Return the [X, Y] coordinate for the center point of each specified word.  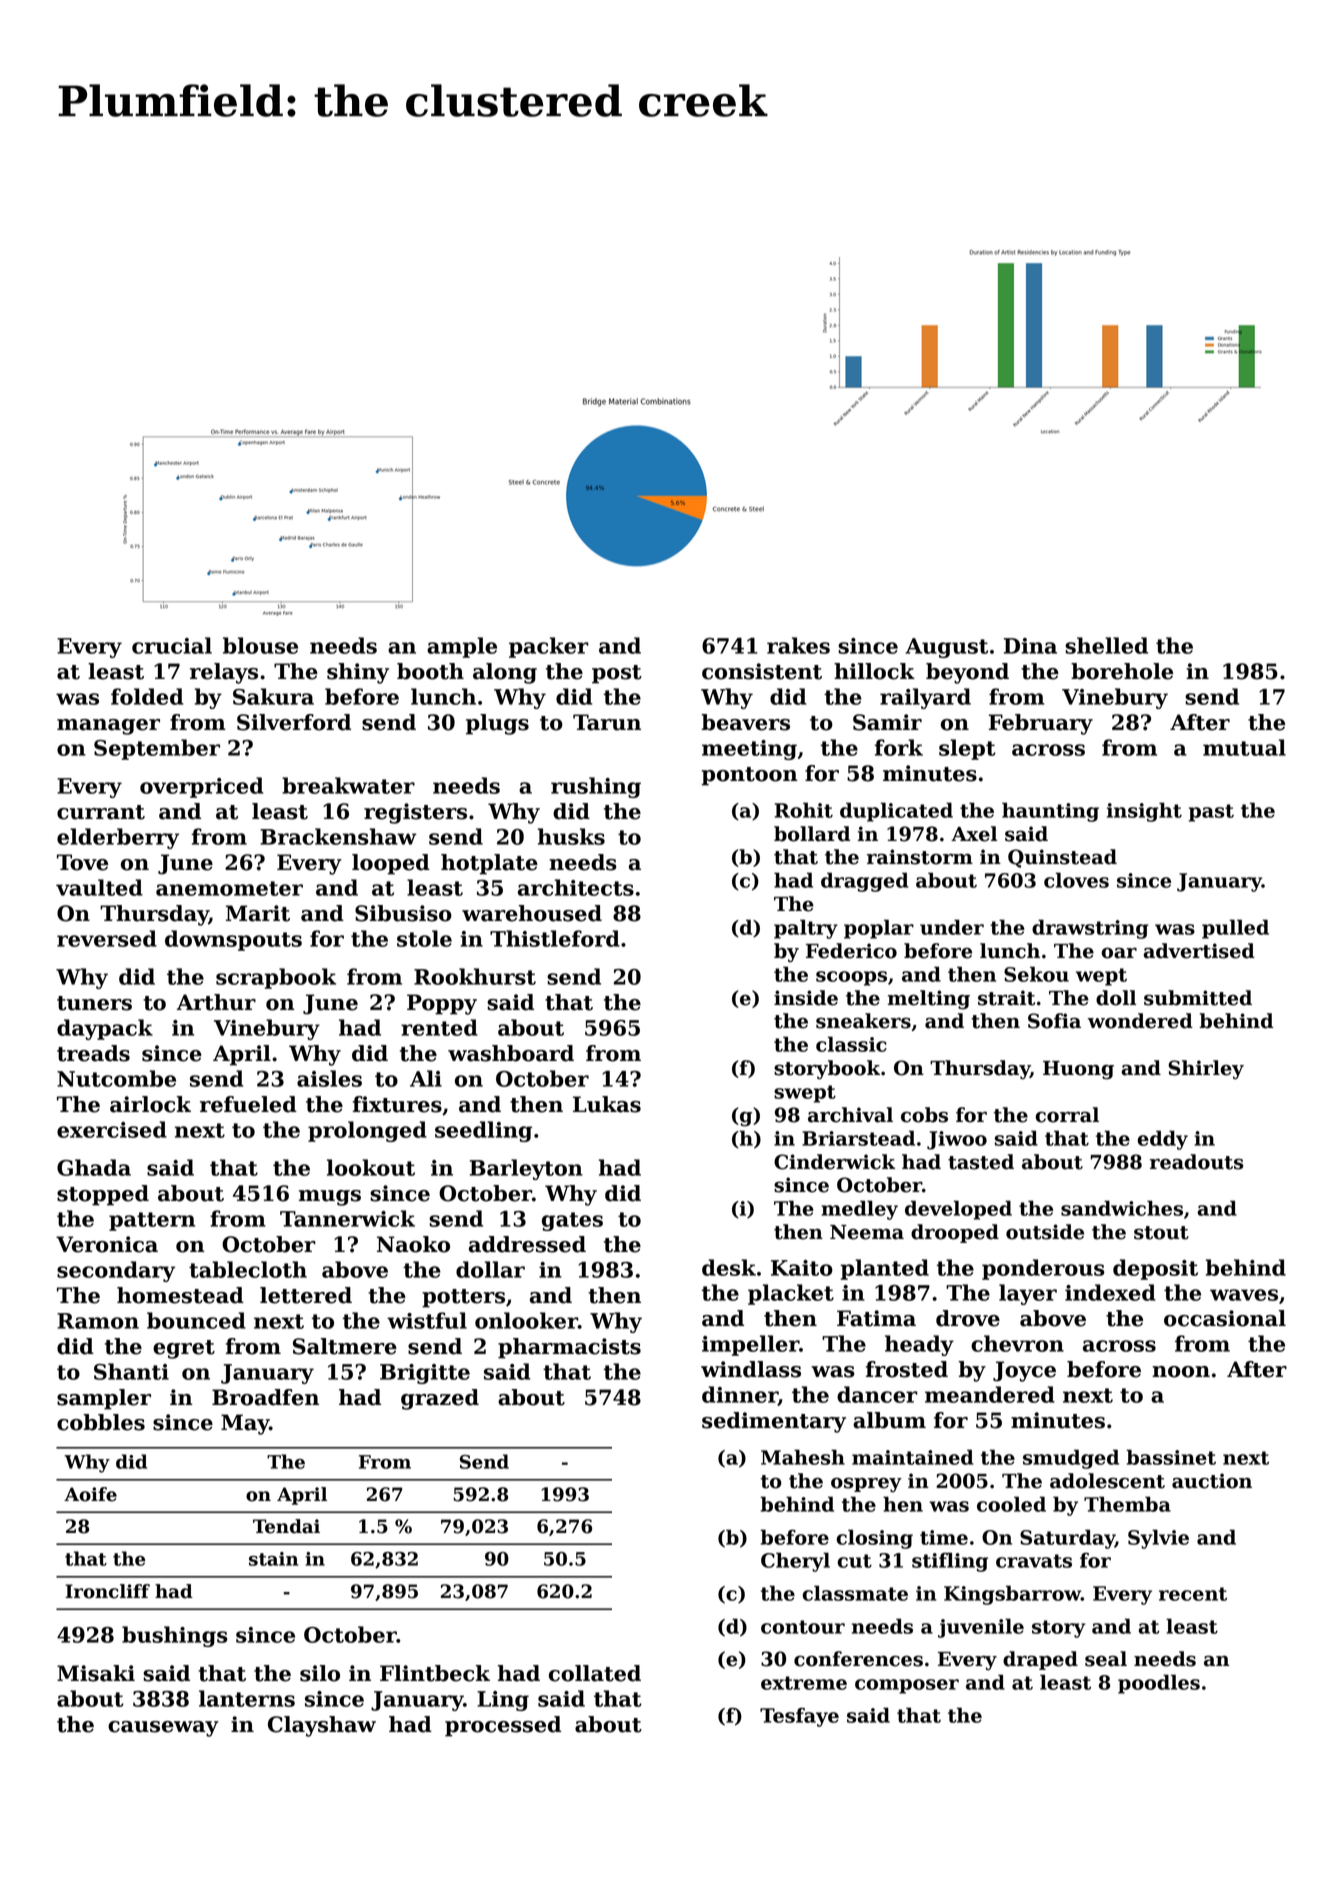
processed [503, 1726]
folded [147, 696]
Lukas [607, 1104]
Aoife [90, 1494]
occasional [1225, 1318]
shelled [1106, 645]
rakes [798, 645]
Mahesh [803, 1457]
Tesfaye [799, 1717]
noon [1181, 1372]
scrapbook [276, 978]
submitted [1198, 998]
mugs [330, 1198]
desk [729, 1267]
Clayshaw [322, 1726]
